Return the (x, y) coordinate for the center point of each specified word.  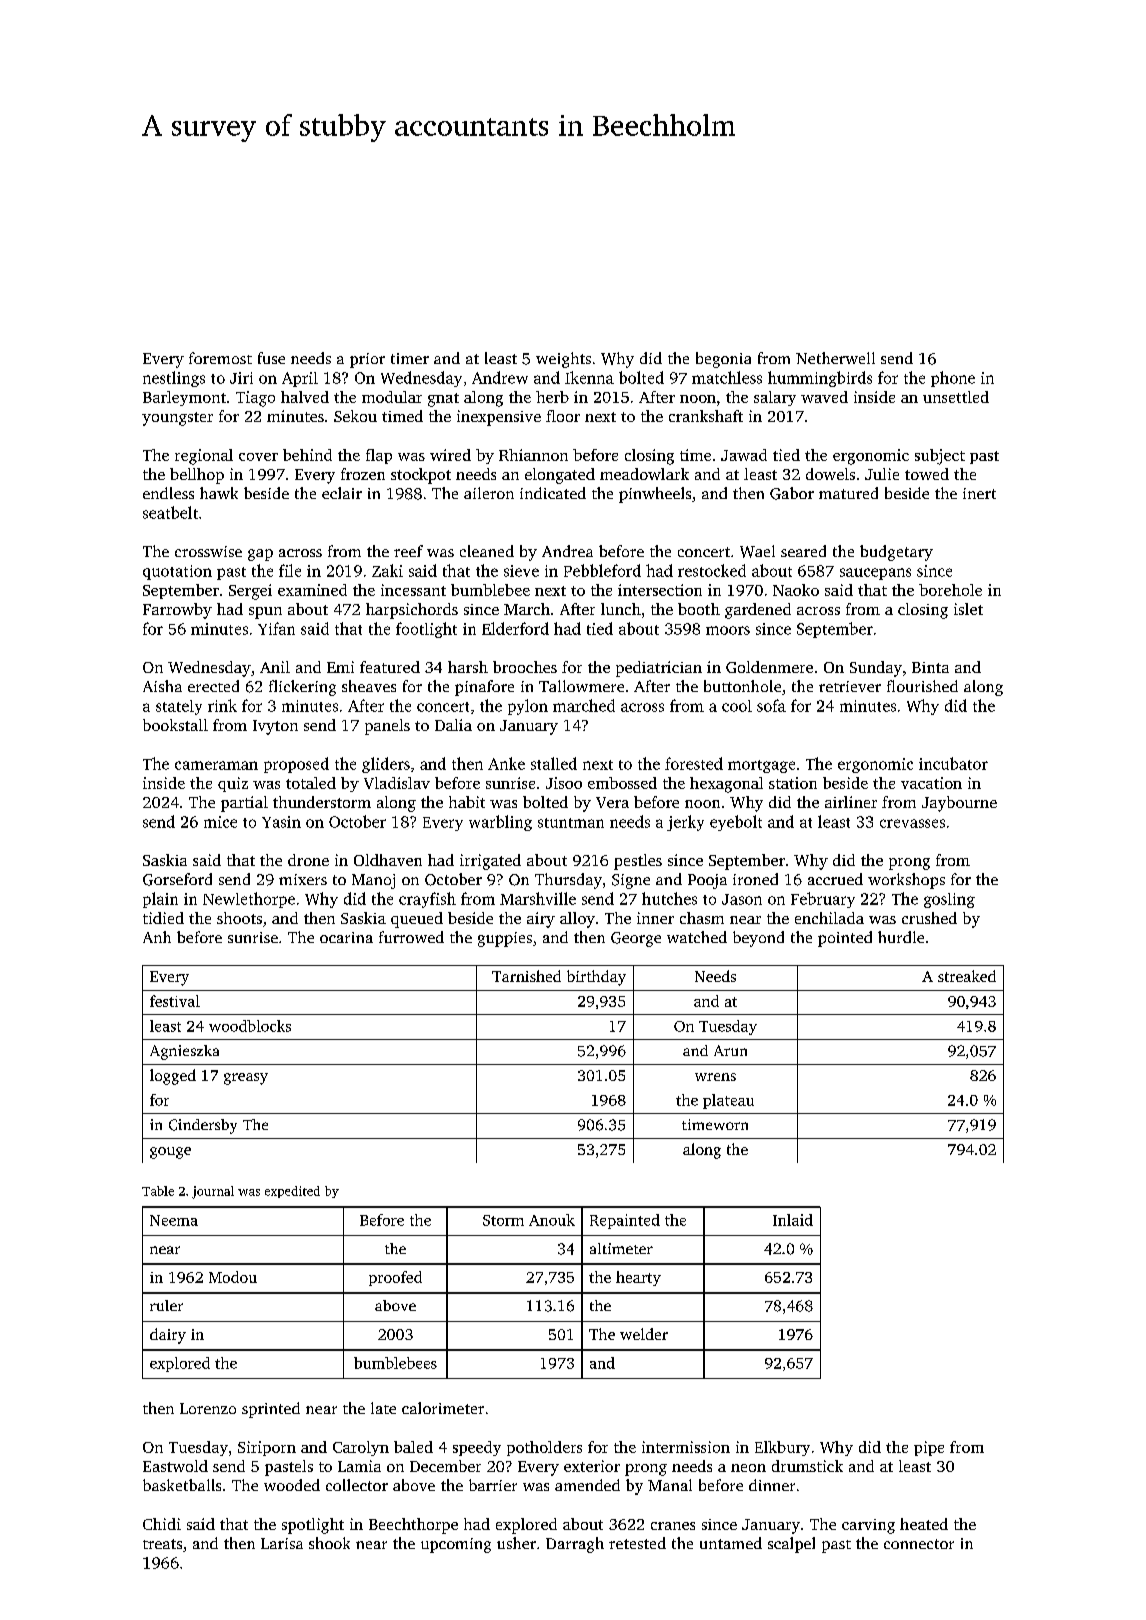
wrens (715, 1077)
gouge (170, 1153)
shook (329, 1543)
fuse (271, 358)
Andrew (500, 377)
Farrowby (177, 611)
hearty (638, 1278)
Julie (882, 474)
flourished (922, 686)
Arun (730, 1050)
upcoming (456, 1545)
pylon (528, 707)
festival (175, 1001)
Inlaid (793, 1220)
